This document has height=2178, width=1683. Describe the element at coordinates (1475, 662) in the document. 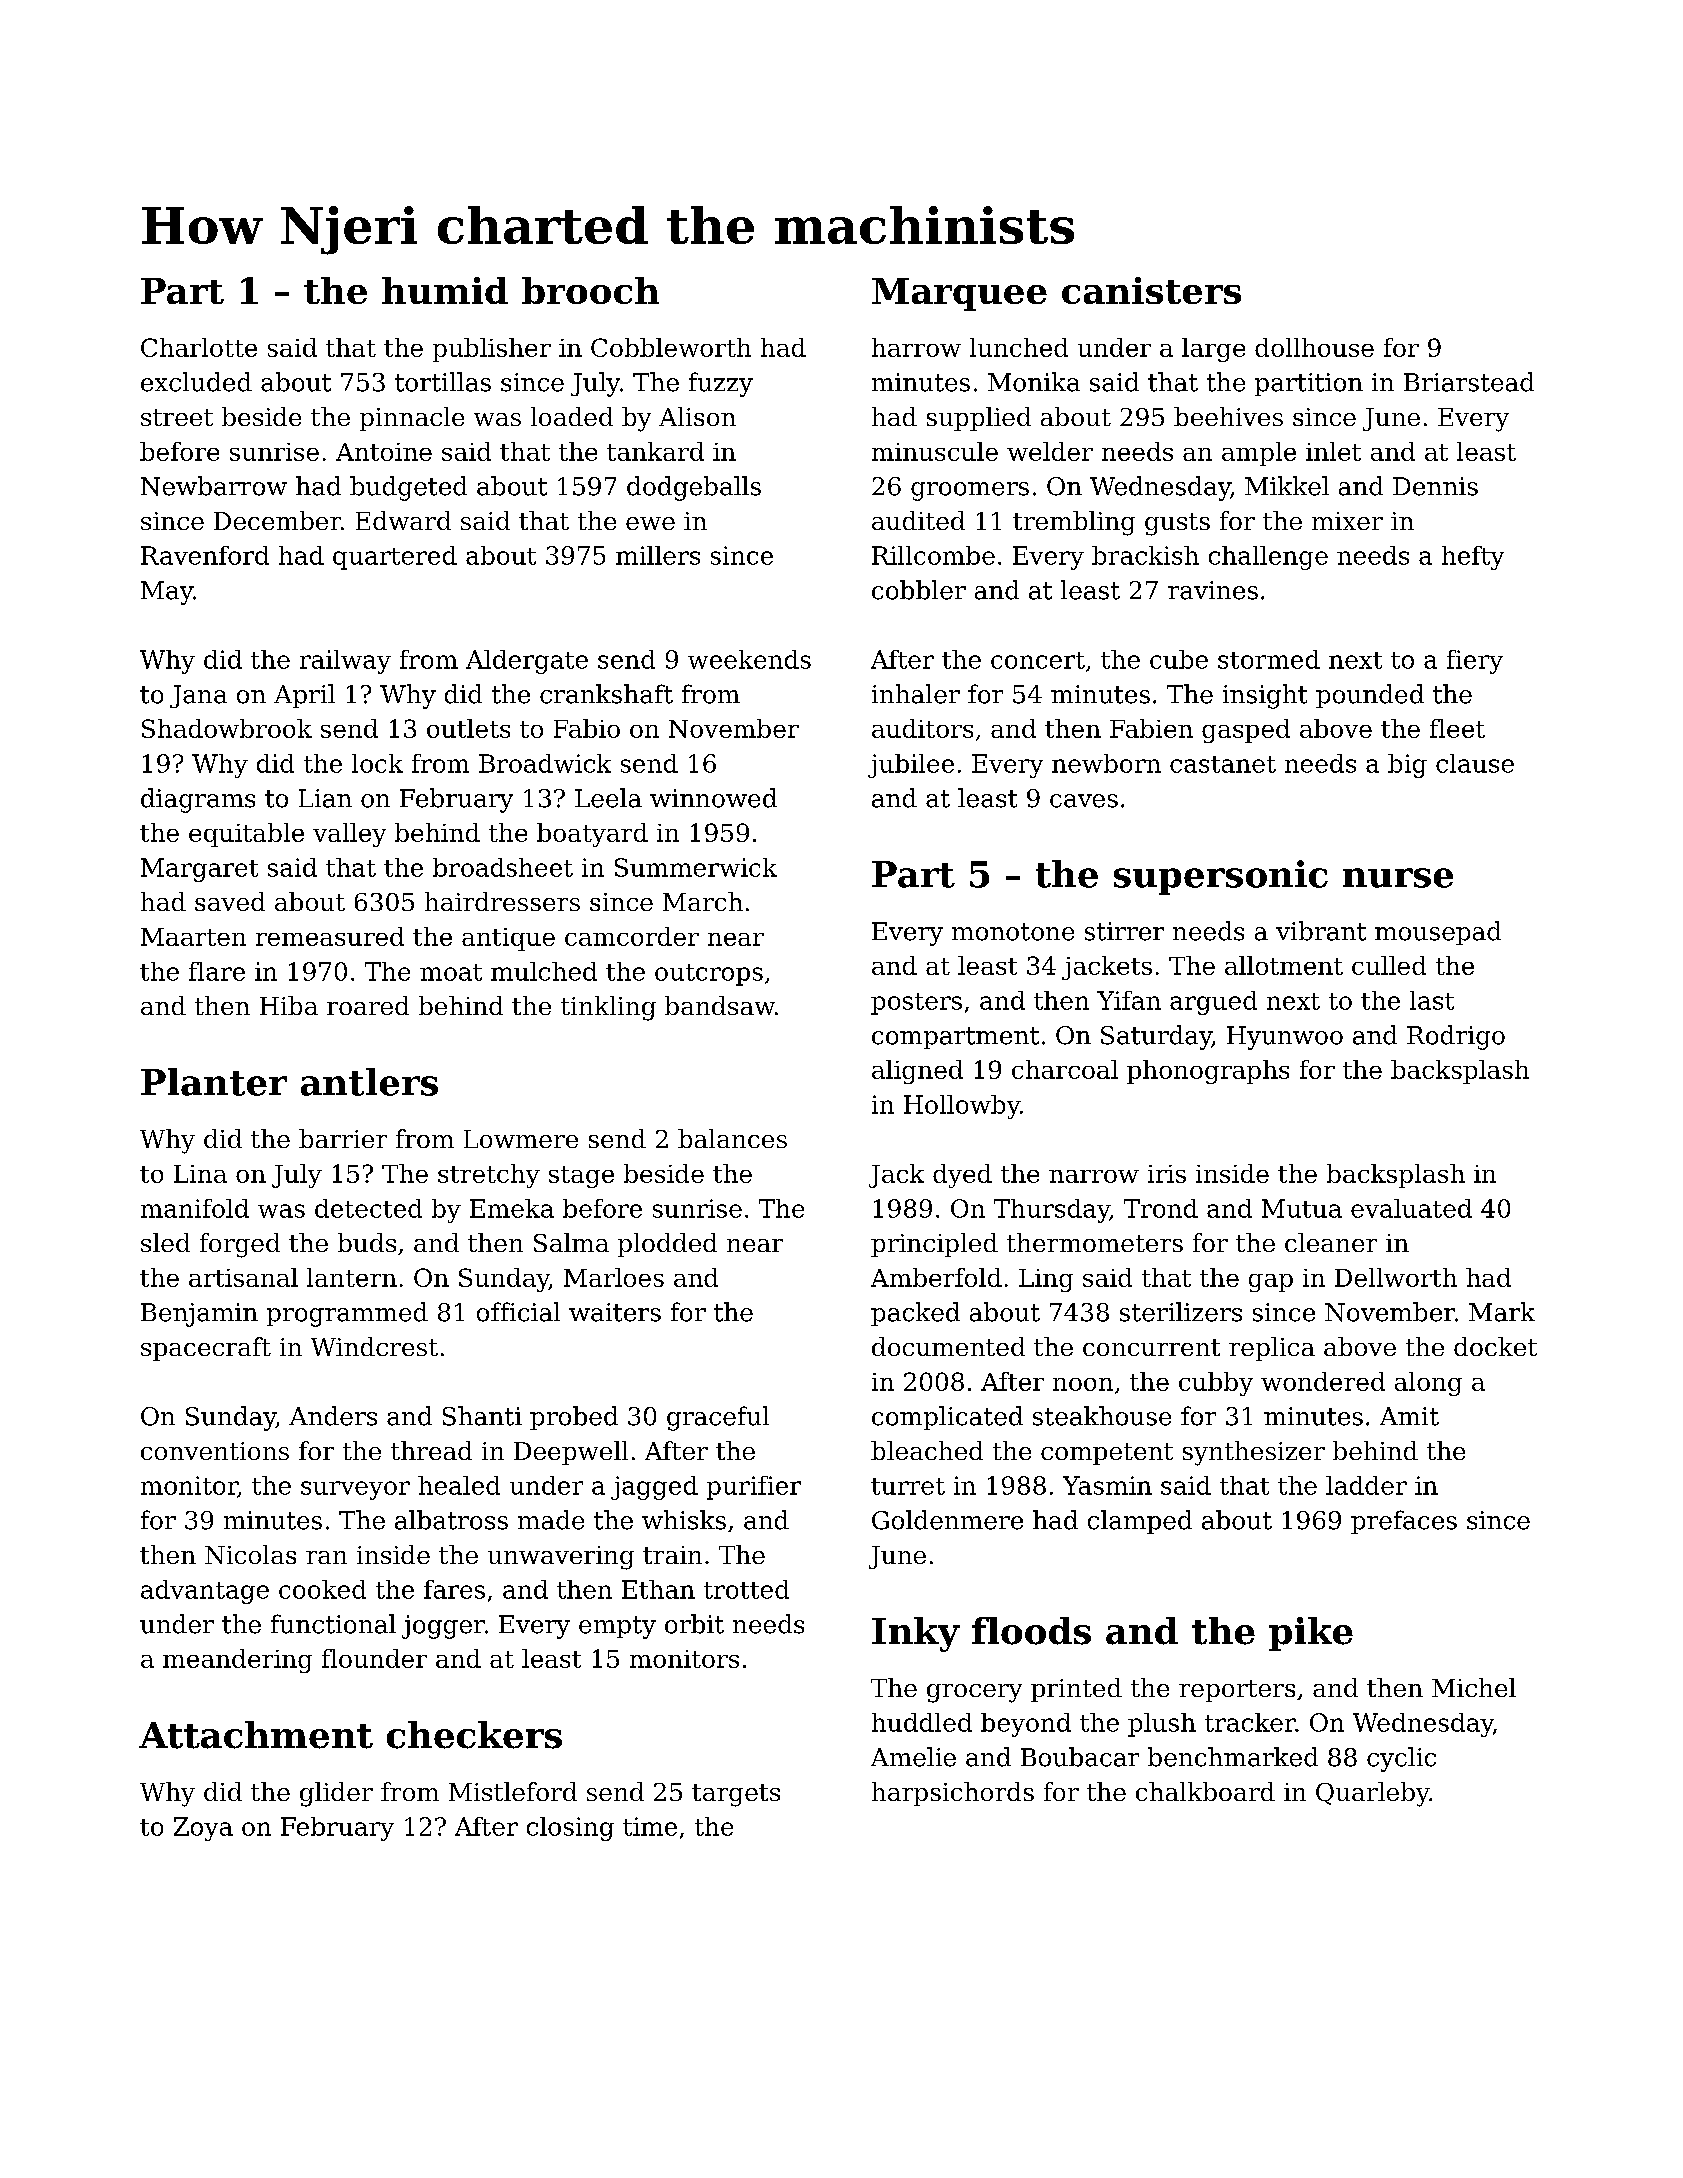

I see `fiery` at that location.
